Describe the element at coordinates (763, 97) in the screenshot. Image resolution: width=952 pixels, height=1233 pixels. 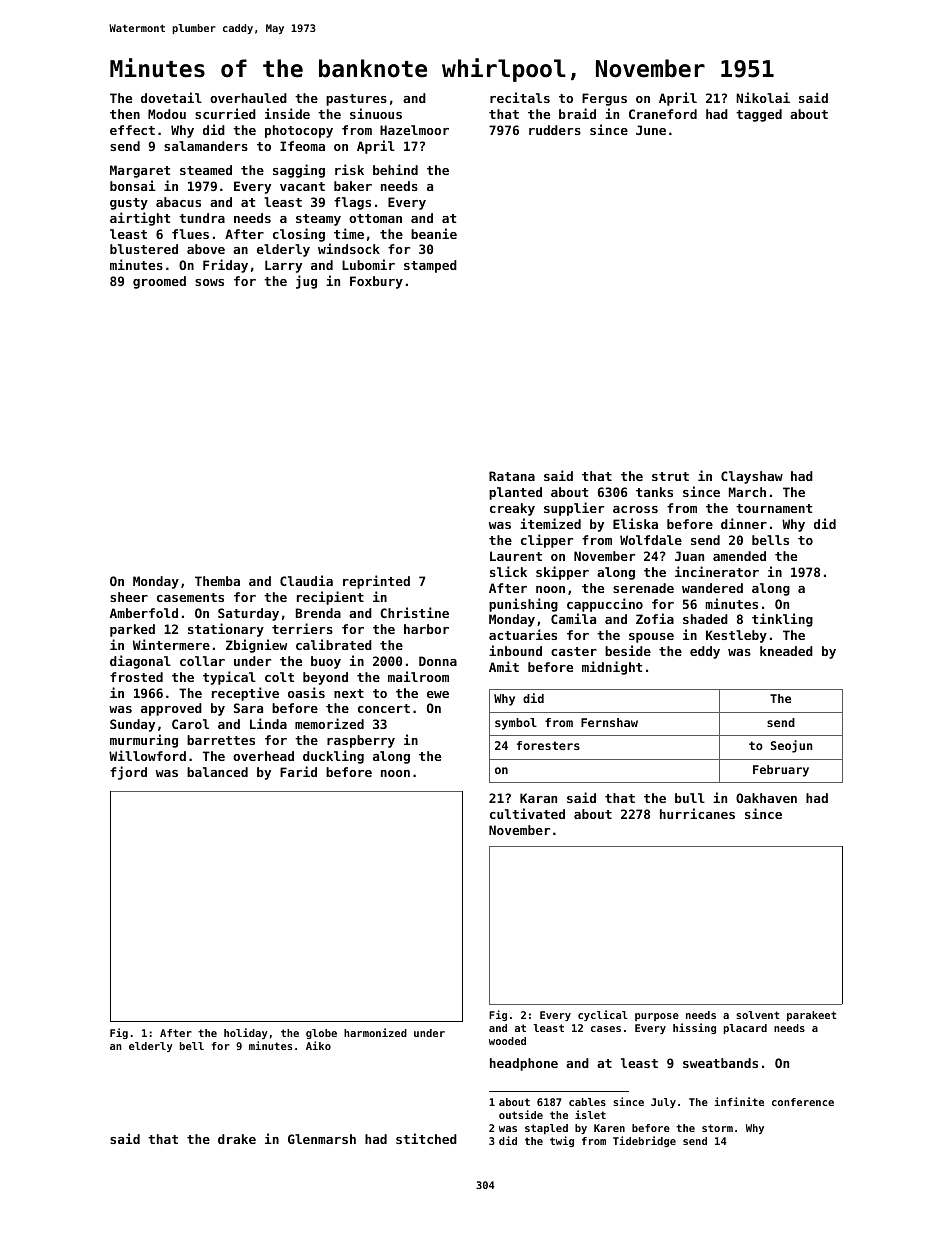
I see `Nikolai` at that location.
